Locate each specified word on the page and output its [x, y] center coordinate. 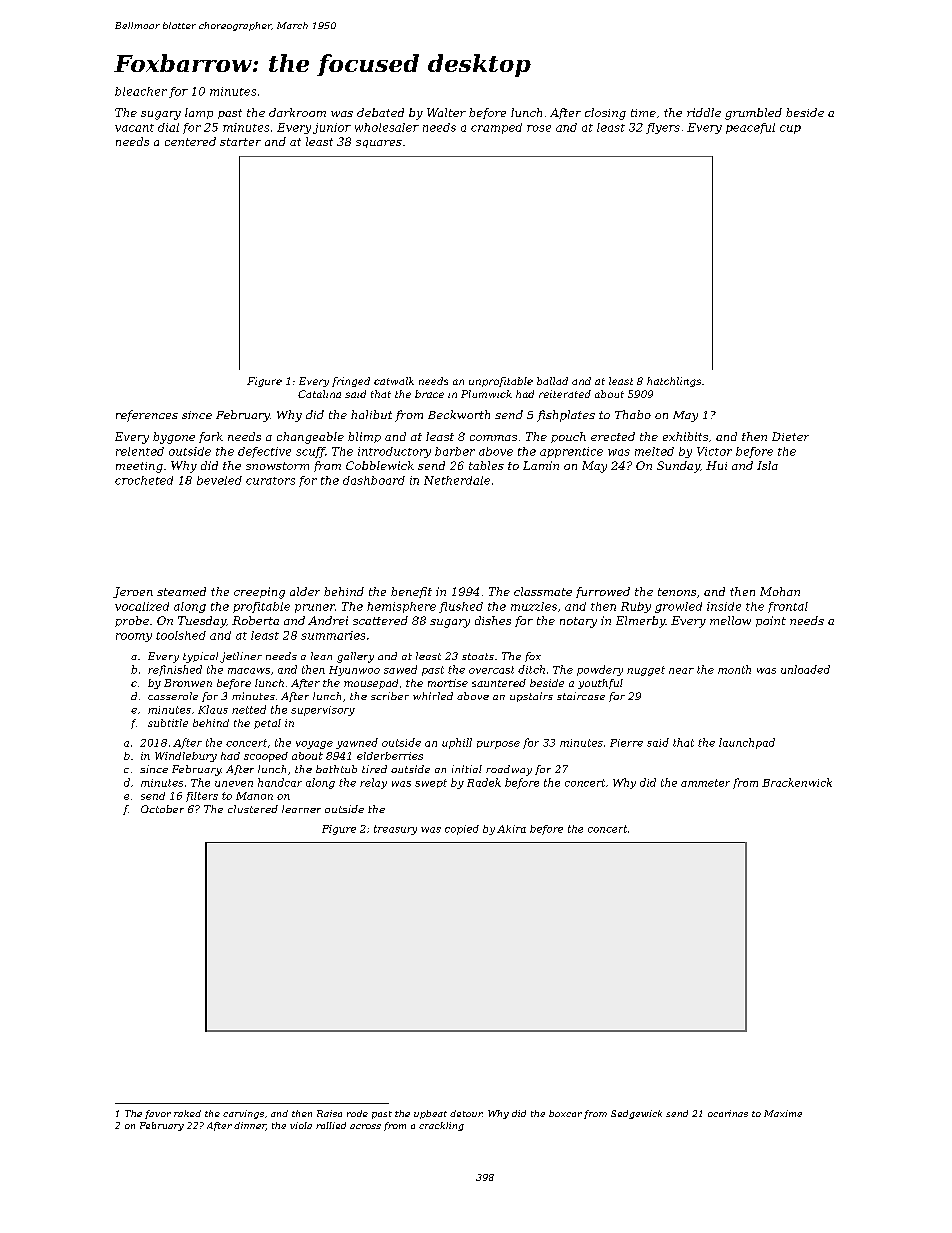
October [162, 809]
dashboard [374, 480]
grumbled [753, 114]
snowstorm [277, 466]
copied [462, 830]
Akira [511, 829]
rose [539, 128]
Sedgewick [636, 1114]
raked [187, 1113]
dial [168, 127]
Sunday [678, 467]
